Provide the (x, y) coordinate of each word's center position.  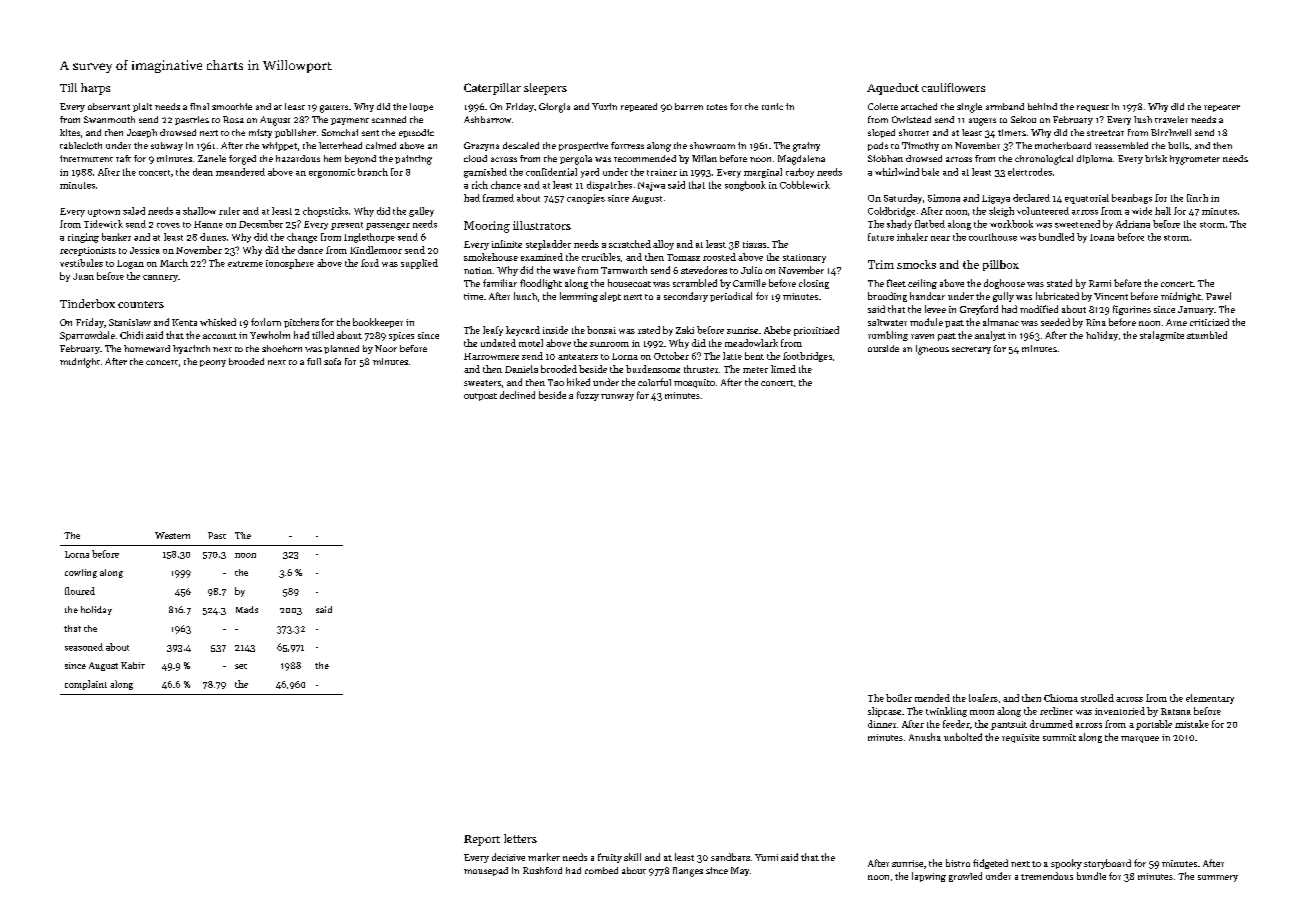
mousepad (486, 871)
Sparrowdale (87, 336)
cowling (81, 573)
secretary (971, 350)
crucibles (601, 257)
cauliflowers (953, 87)
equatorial (1087, 199)
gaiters (334, 109)
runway (617, 397)
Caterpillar (492, 89)
